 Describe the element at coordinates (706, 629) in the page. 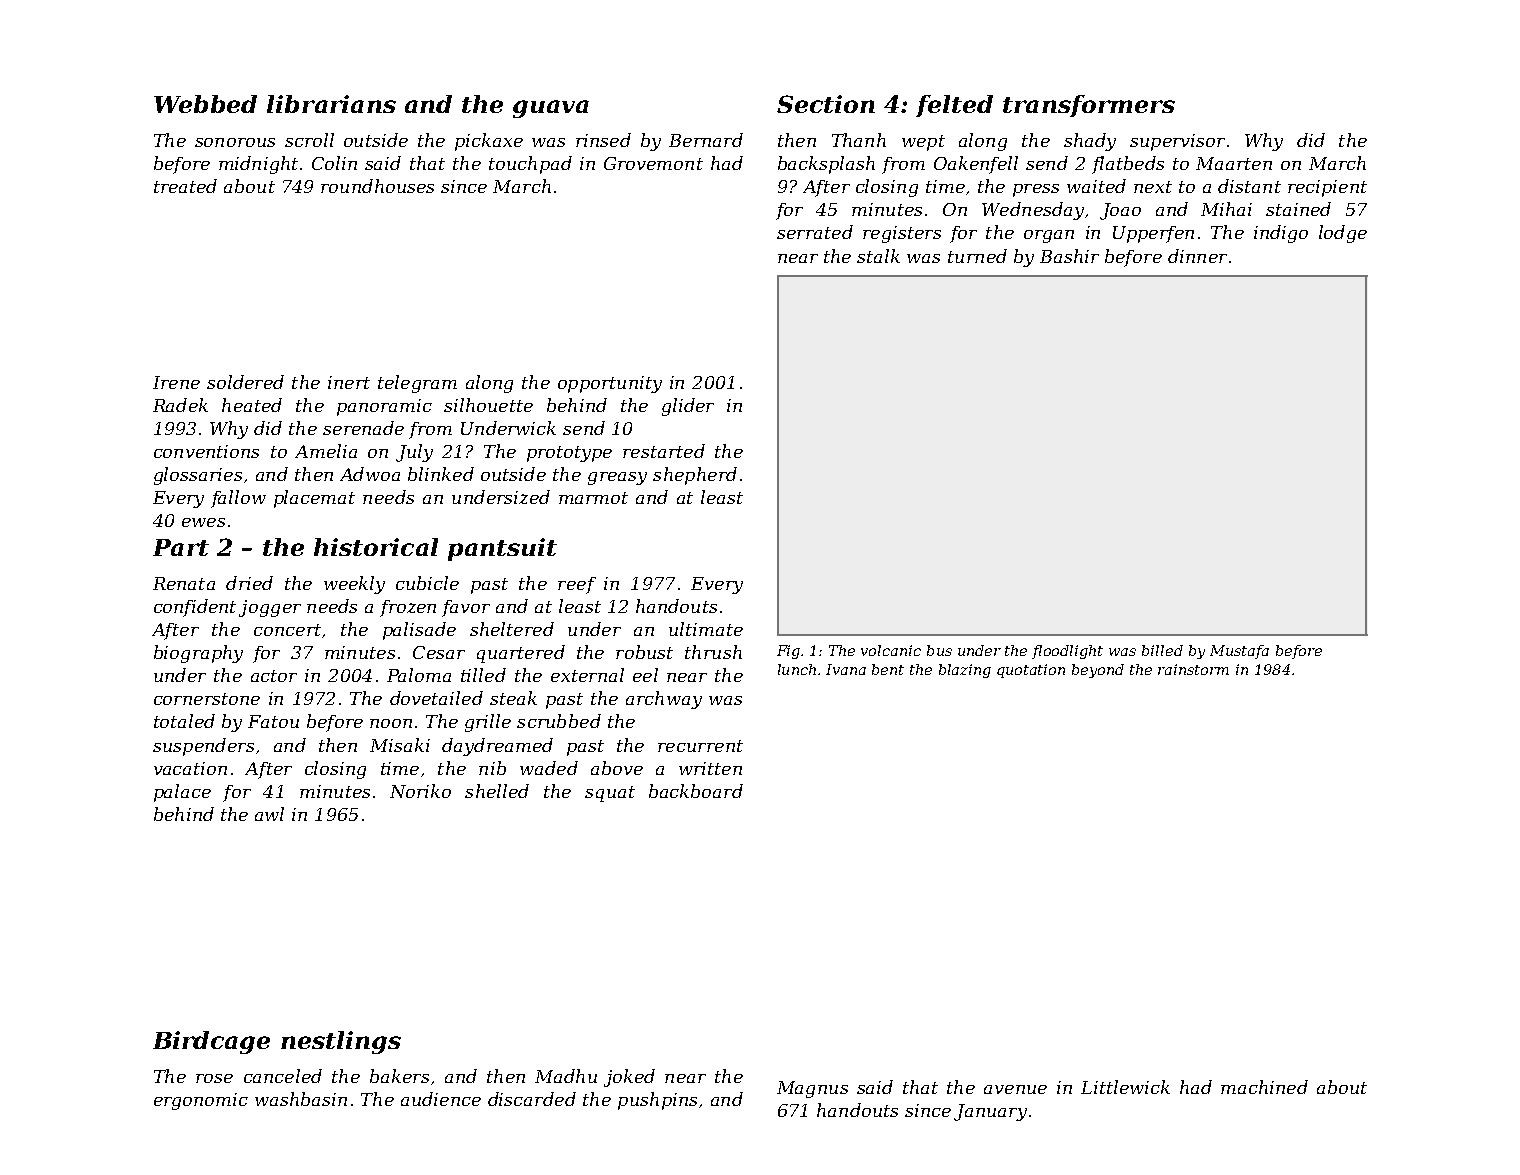

I see `ultimate` at that location.
